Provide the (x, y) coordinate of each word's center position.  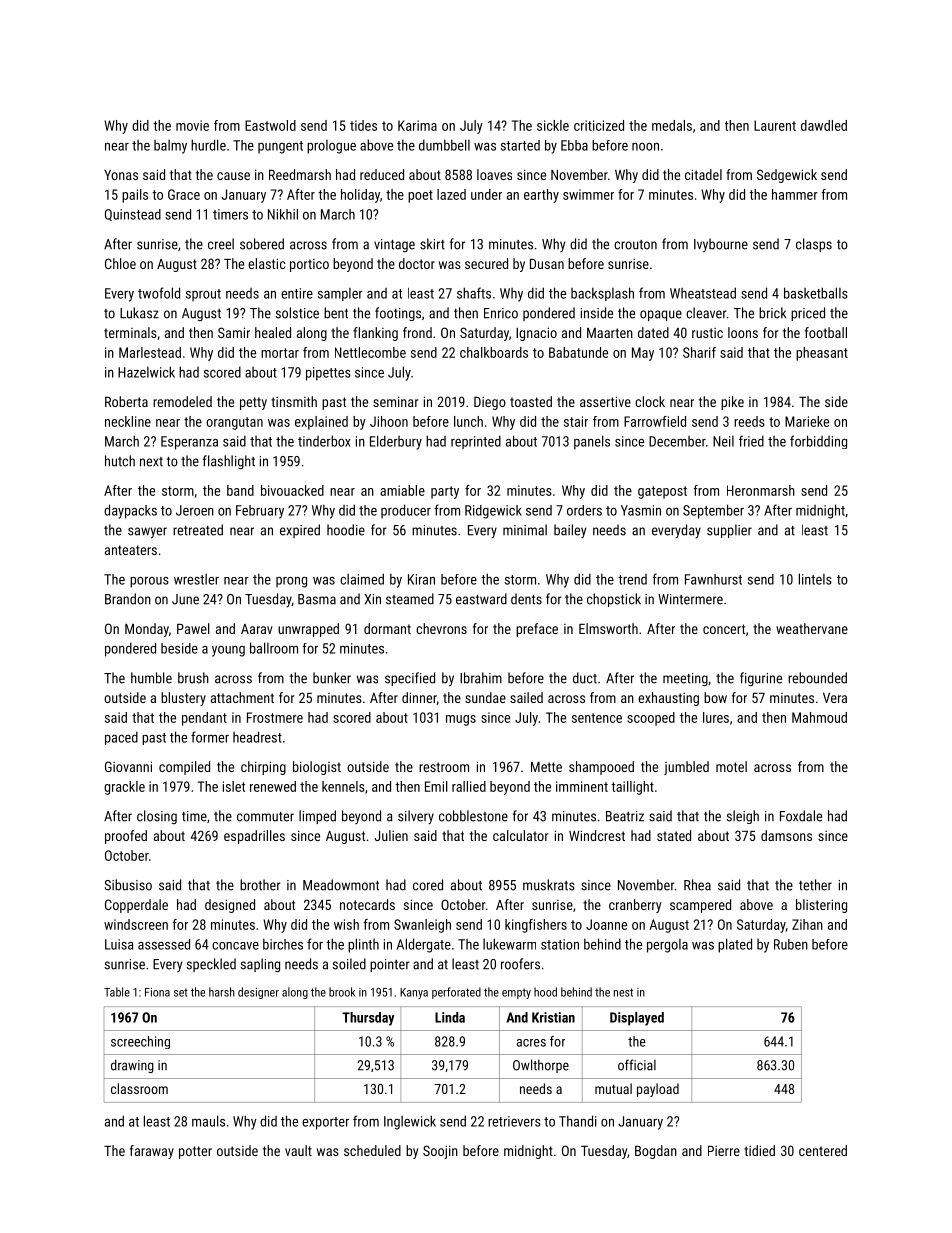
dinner (419, 698)
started (520, 145)
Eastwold (270, 125)
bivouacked (292, 490)
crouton (635, 245)
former (210, 737)
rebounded (817, 678)
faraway (152, 1152)
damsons (786, 835)
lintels (815, 579)
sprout (203, 295)
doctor (417, 263)
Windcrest (597, 835)
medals (672, 125)
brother (260, 885)
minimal (525, 530)
